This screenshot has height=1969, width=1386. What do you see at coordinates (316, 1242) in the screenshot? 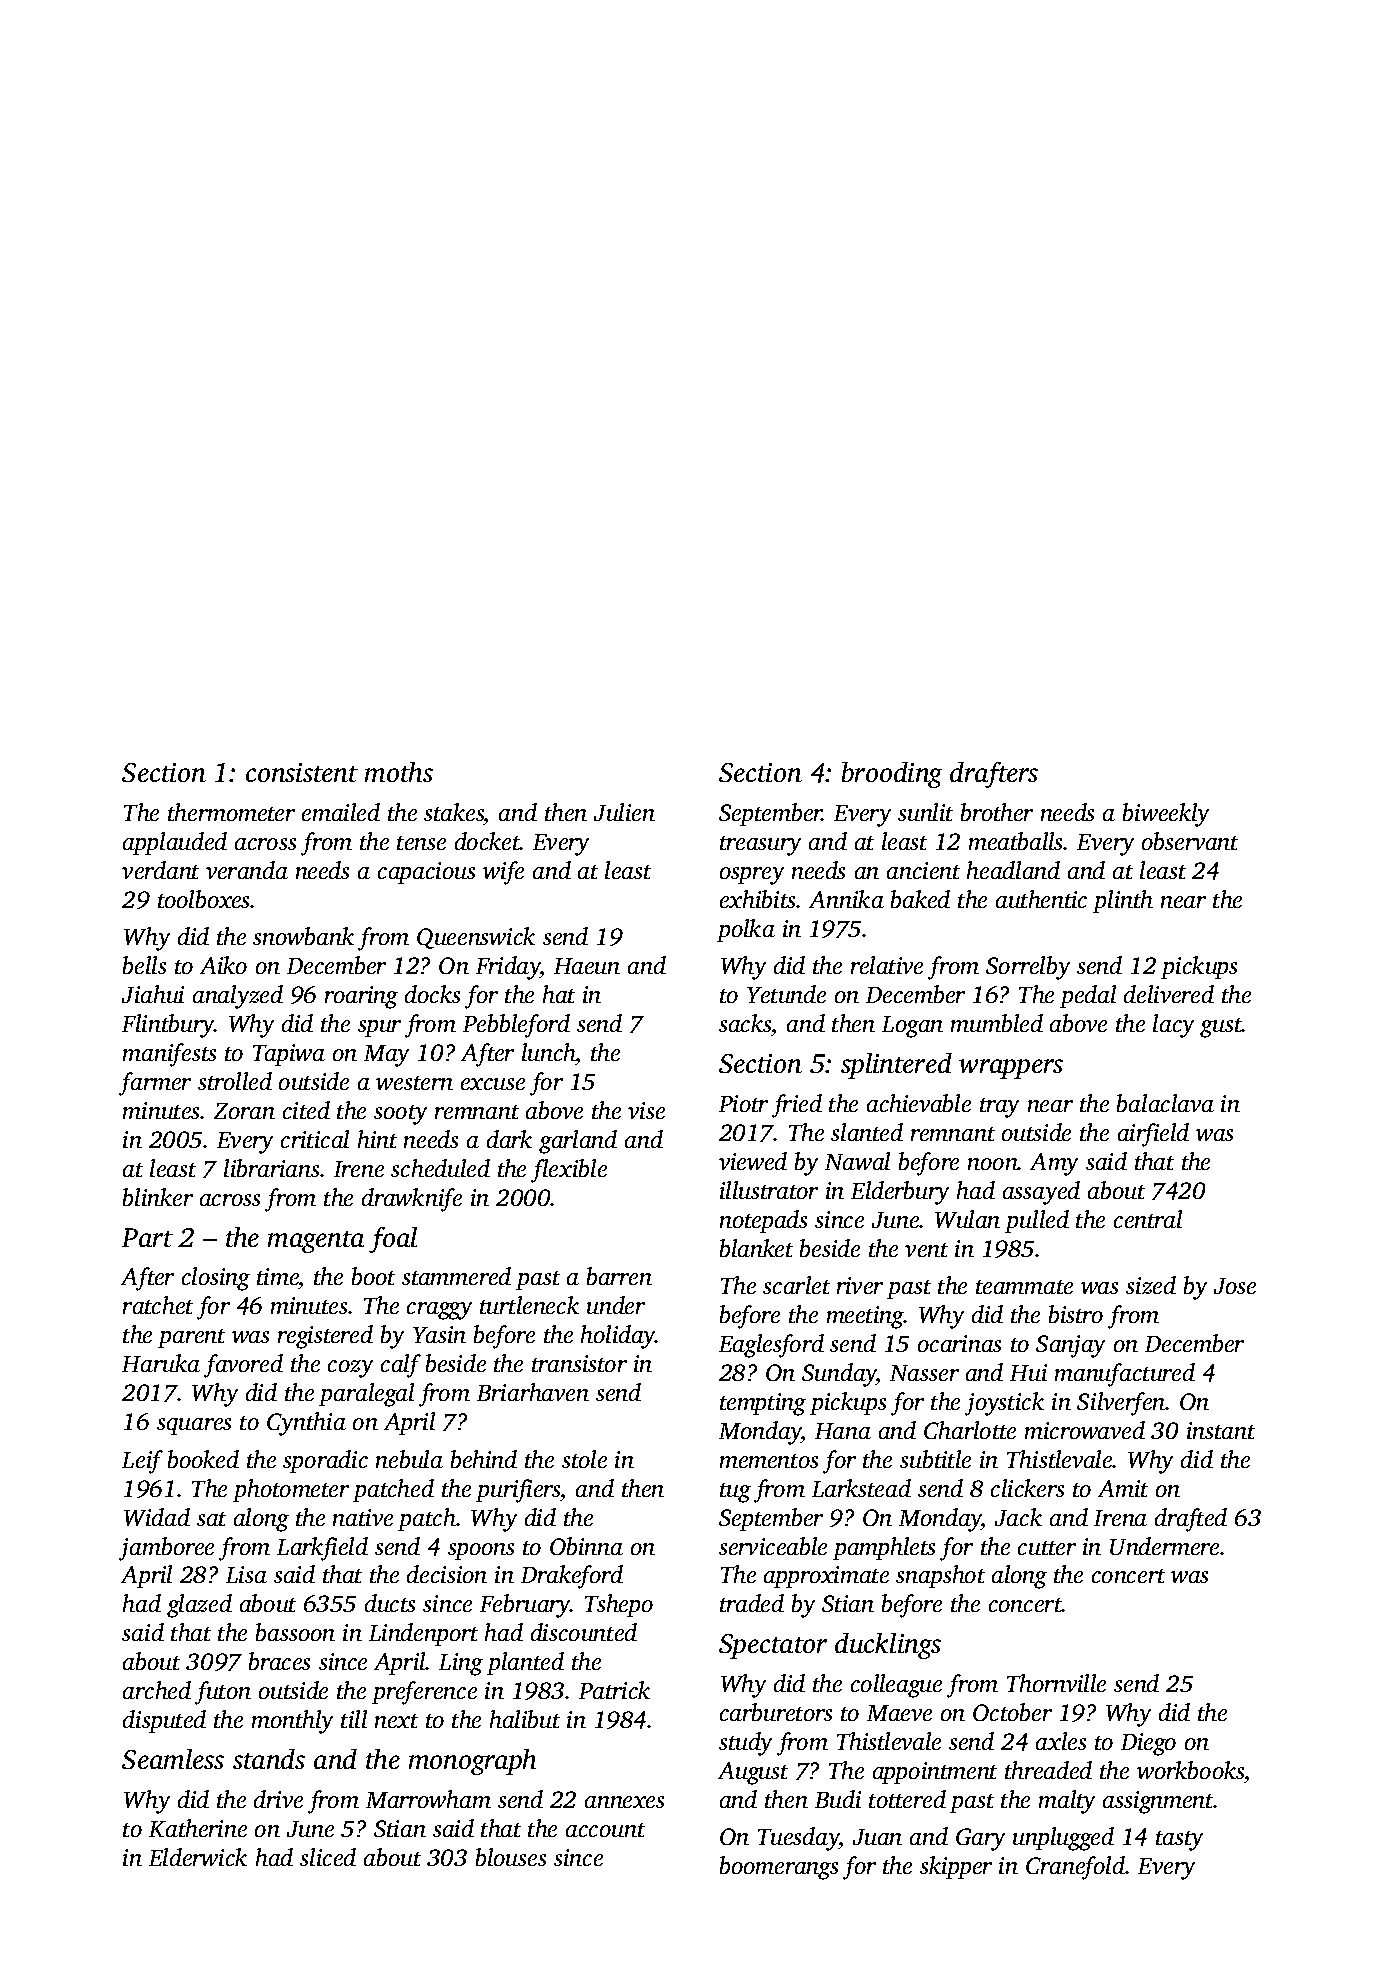
I see `magenta` at bounding box center [316, 1242].
